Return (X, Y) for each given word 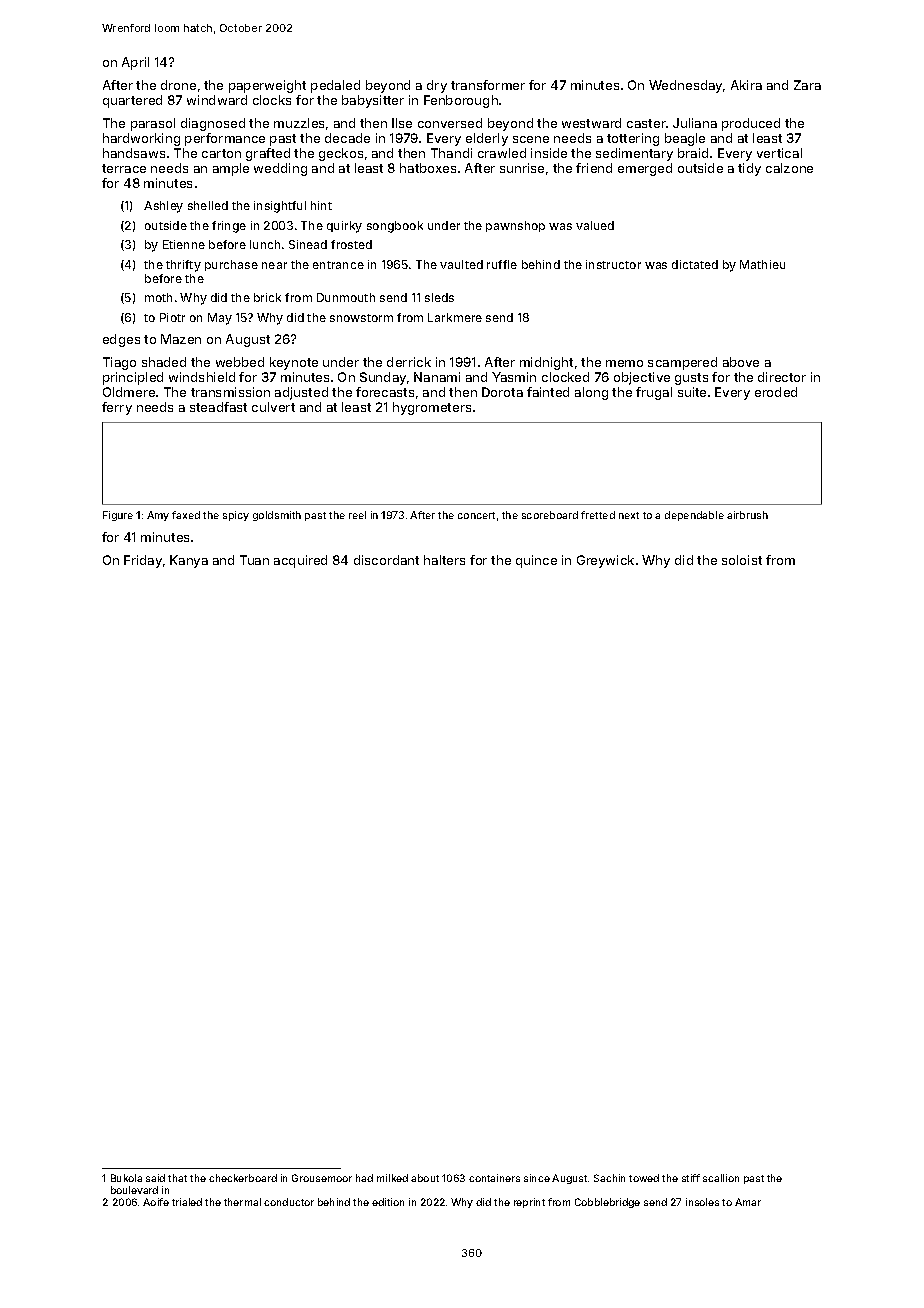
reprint (529, 1203)
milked (392, 1178)
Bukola (126, 1178)
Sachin (609, 1178)
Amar (748, 1202)
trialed (187, 1202)
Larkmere (455, 317)
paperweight (267, 86)
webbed (240, 362)
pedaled (335, 86)
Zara (807, 85)
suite (692, 392)
